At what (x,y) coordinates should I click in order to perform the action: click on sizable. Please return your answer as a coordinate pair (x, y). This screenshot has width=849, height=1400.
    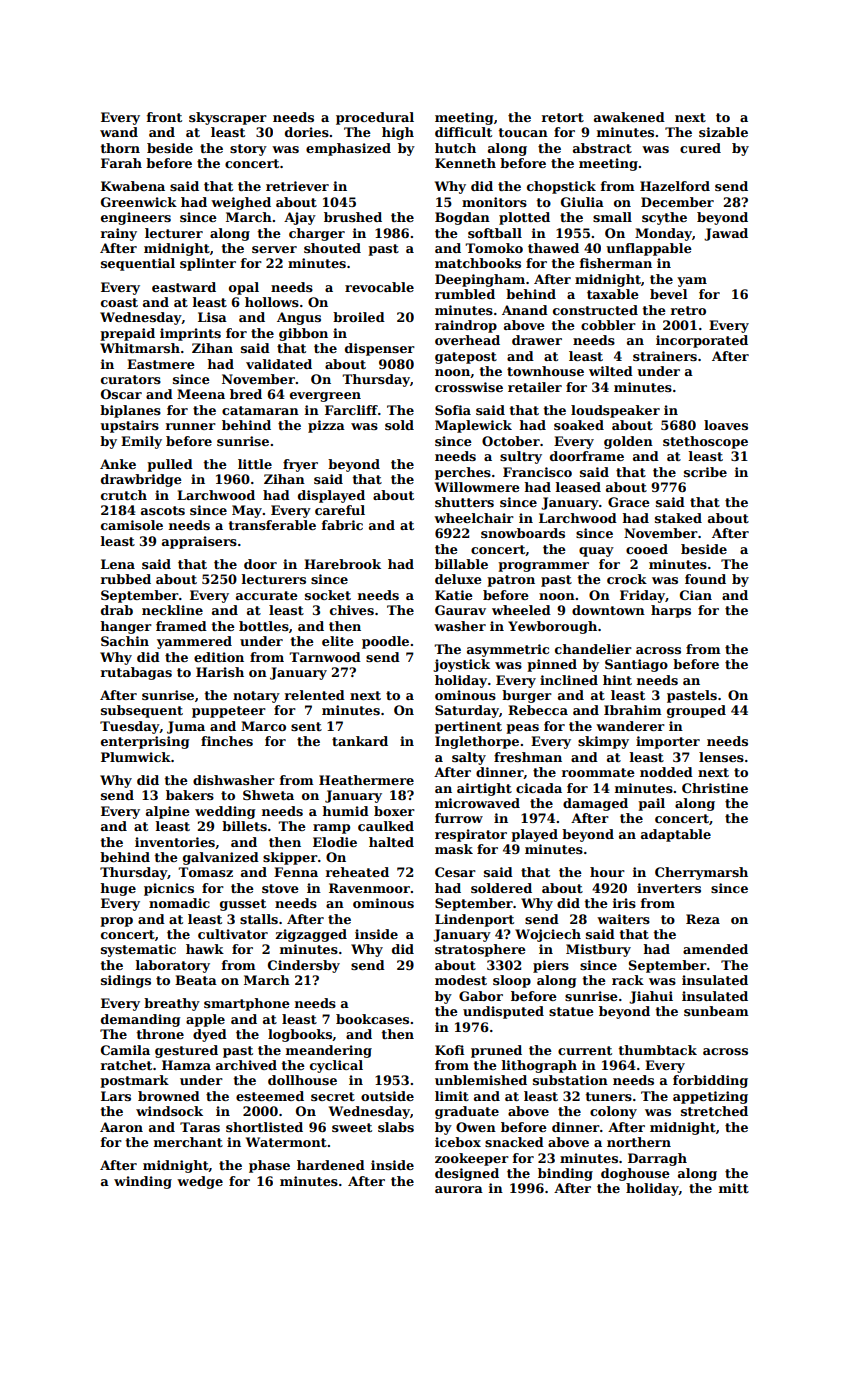
    Looking at the image, I should click on (723, 132).
